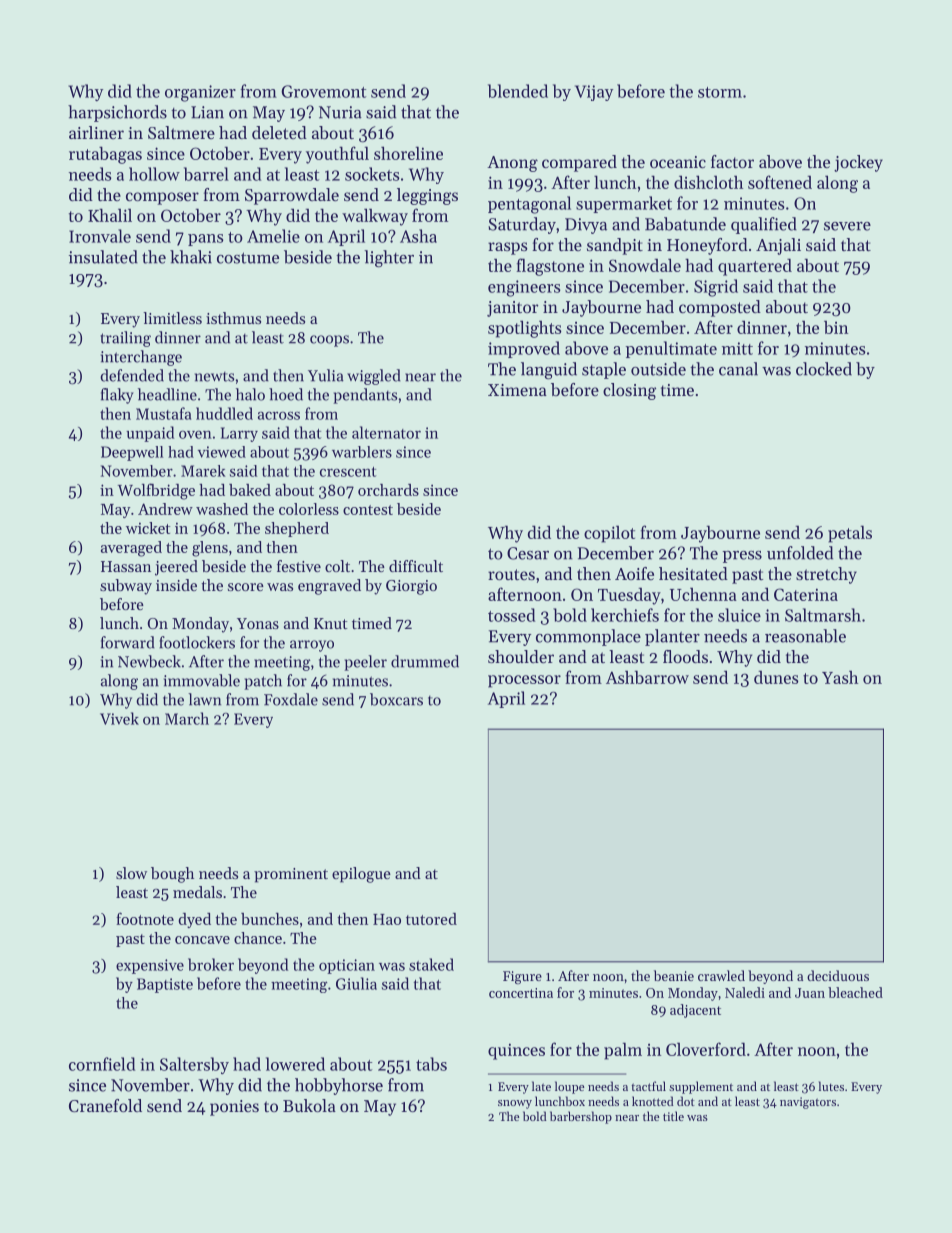  What do you see at coordinates (165, 509) in the image?
I see `Andrew` at bounding box center [165, 509].
